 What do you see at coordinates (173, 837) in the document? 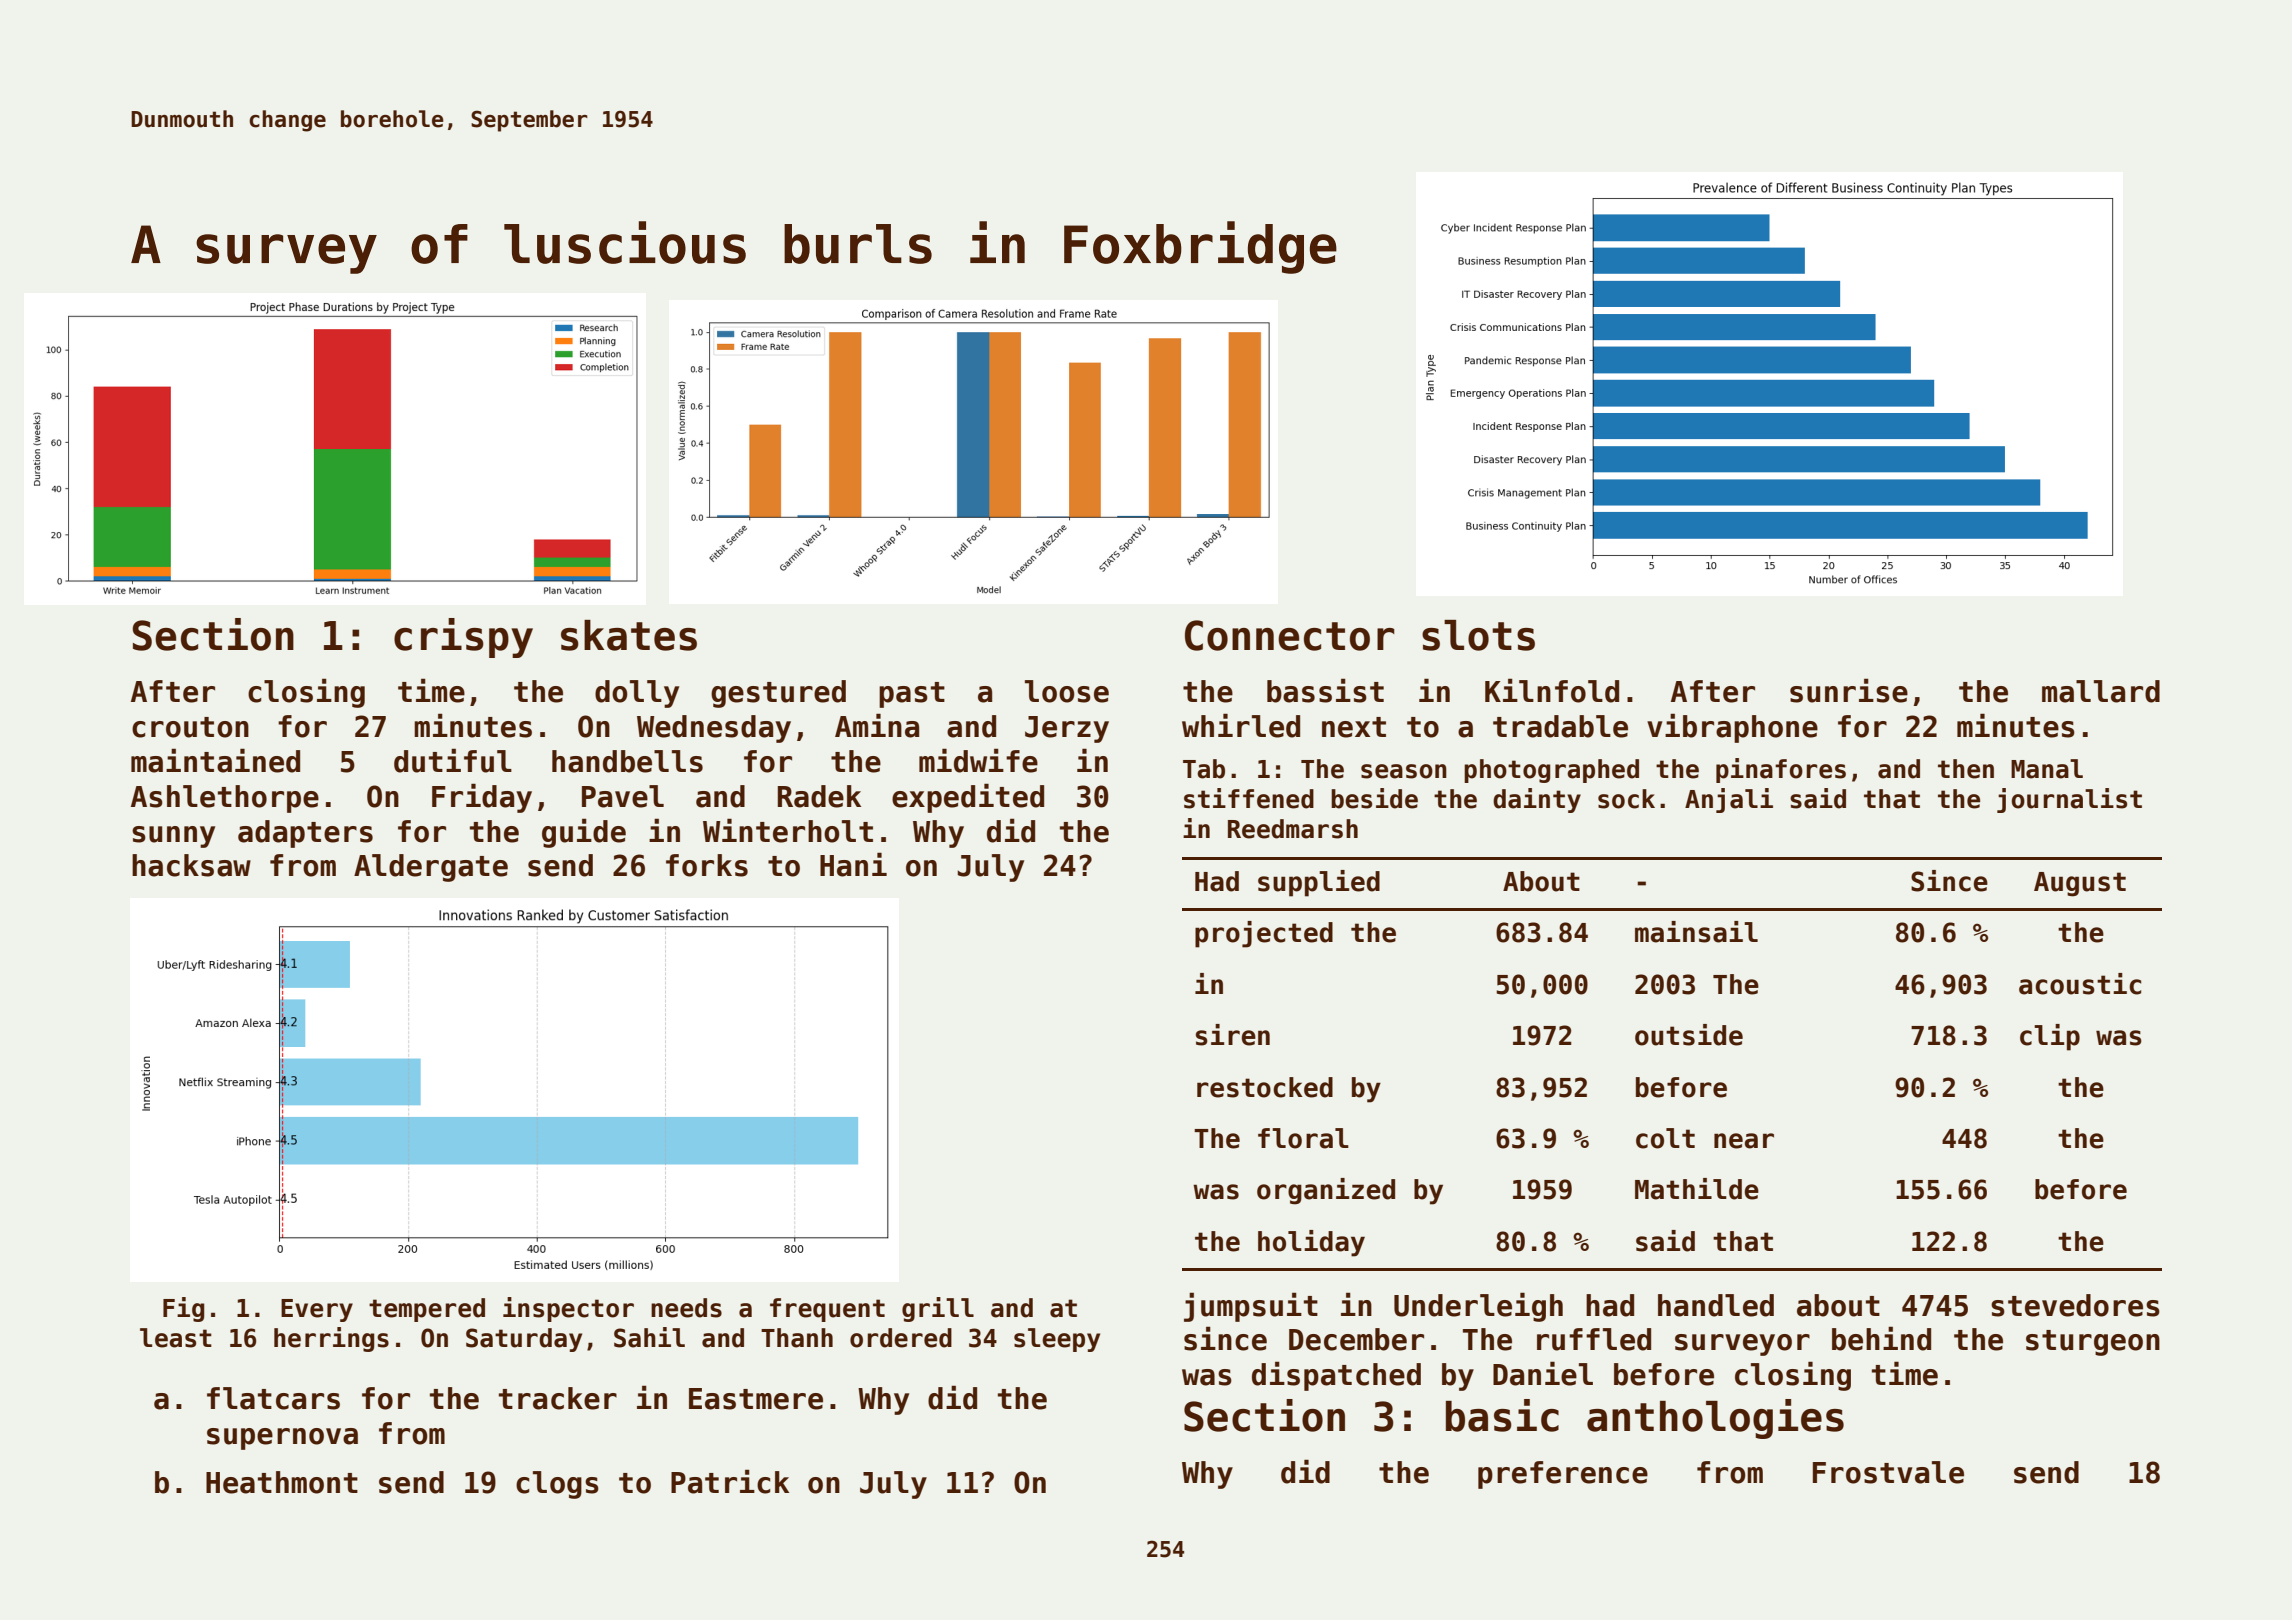
I see `sunny` at bounding box center [173, 837].
